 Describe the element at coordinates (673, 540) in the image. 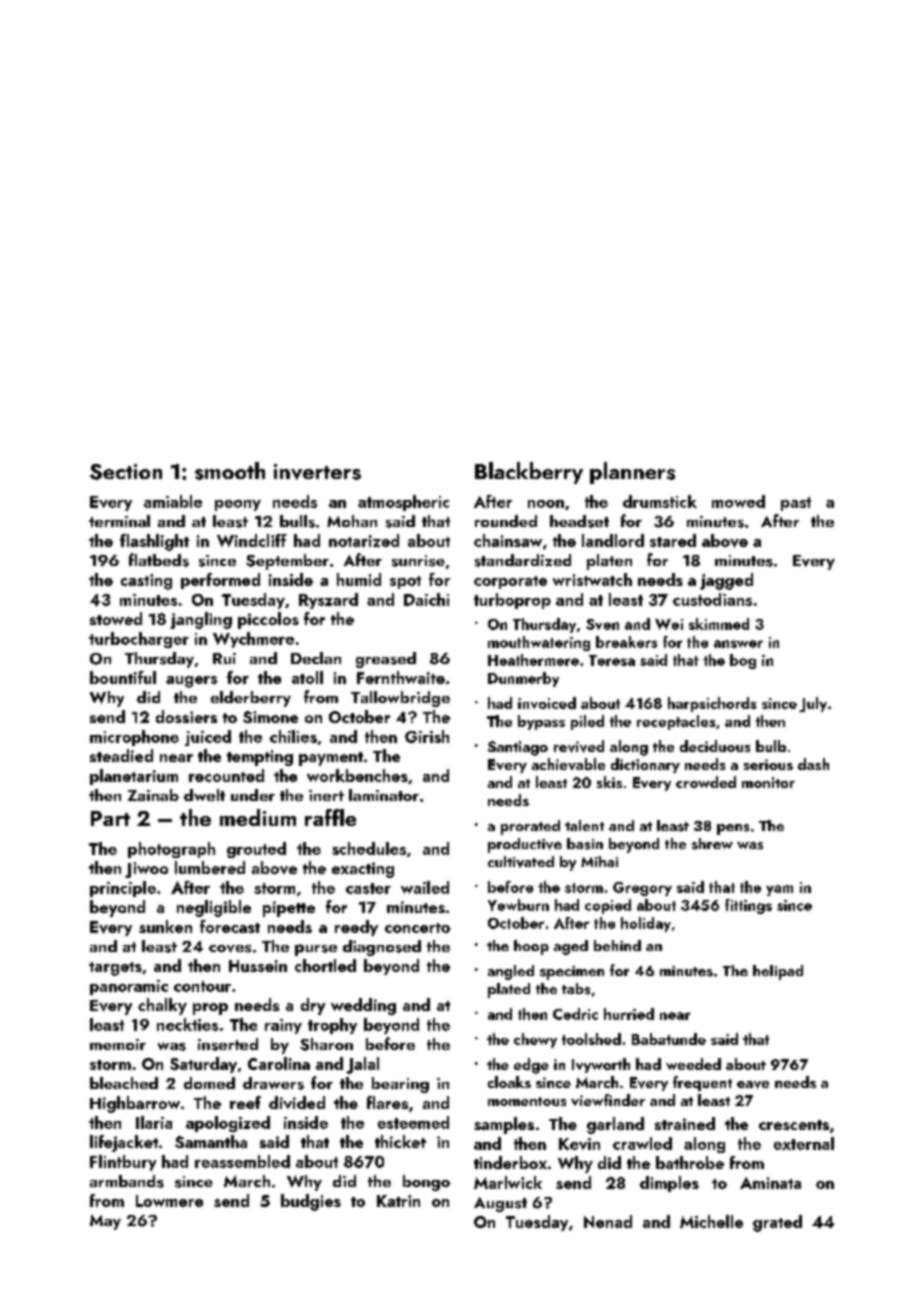

I see `stared` at that location.
